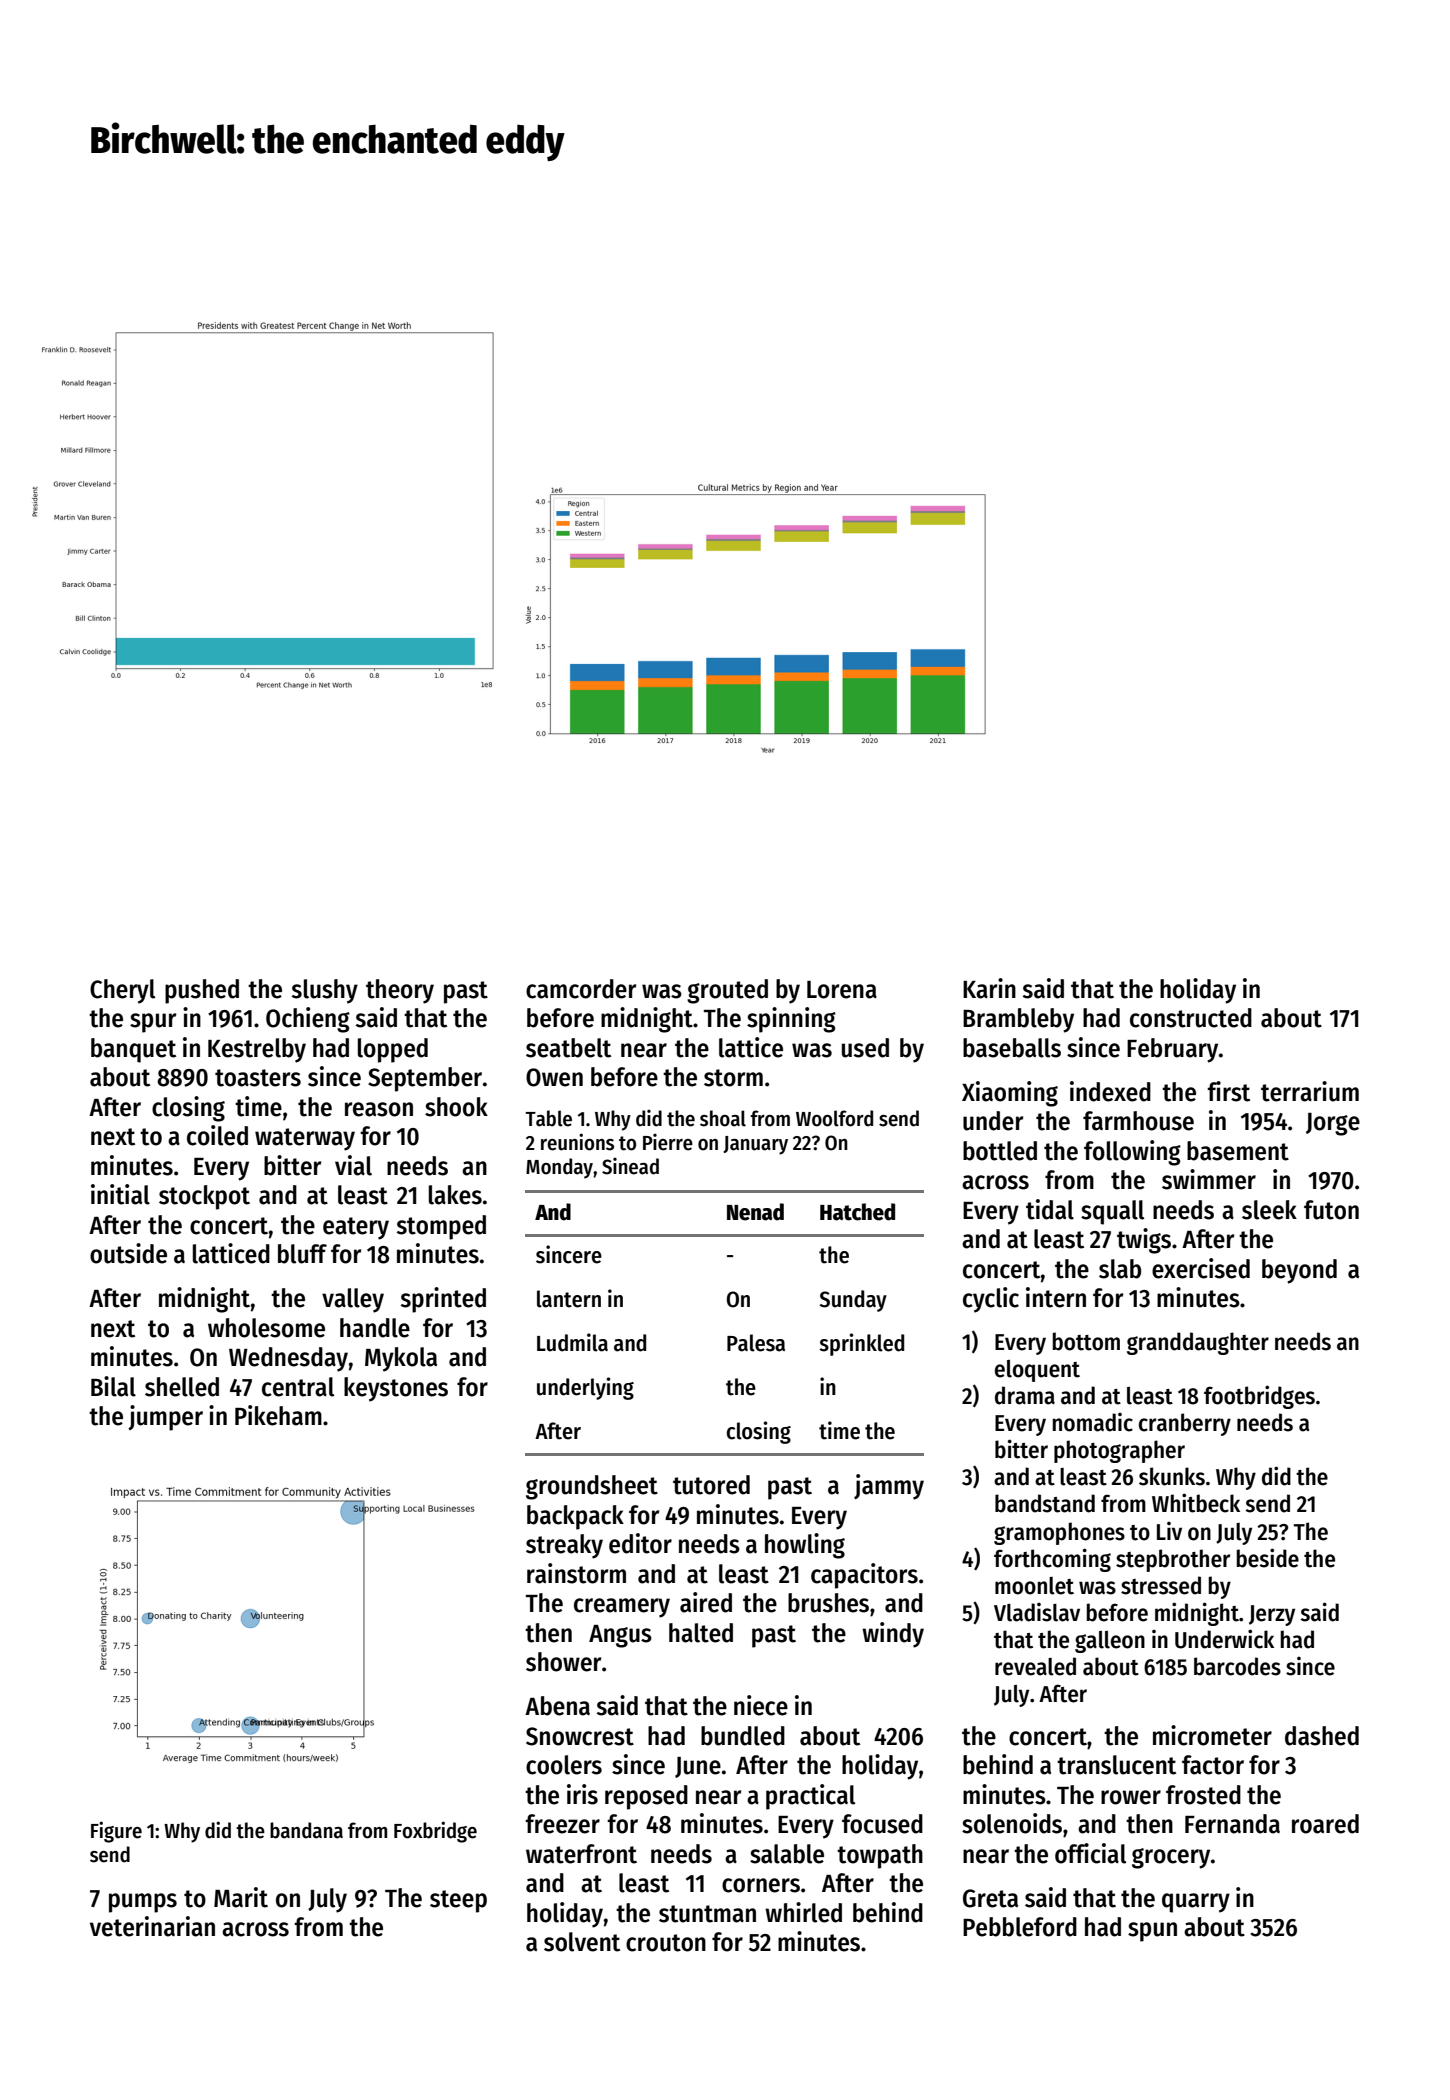 The image size is (1450, 2100). What do you see at coordinates (564, 1546) in the page?
I see `streaky` at bounding box center [564, 1546].
